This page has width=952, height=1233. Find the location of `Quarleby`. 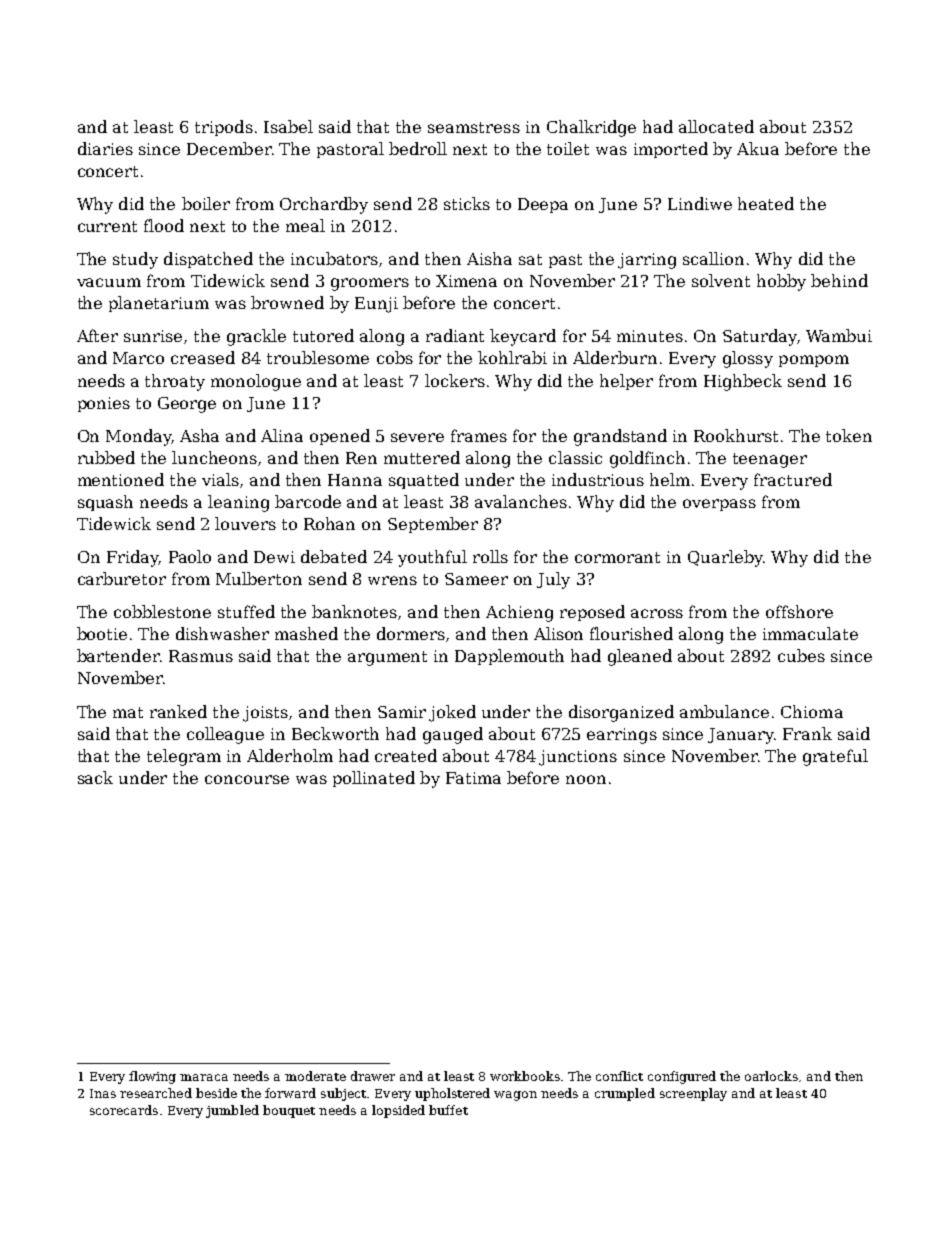

Quarleby is located at coordinates (725, 558).
